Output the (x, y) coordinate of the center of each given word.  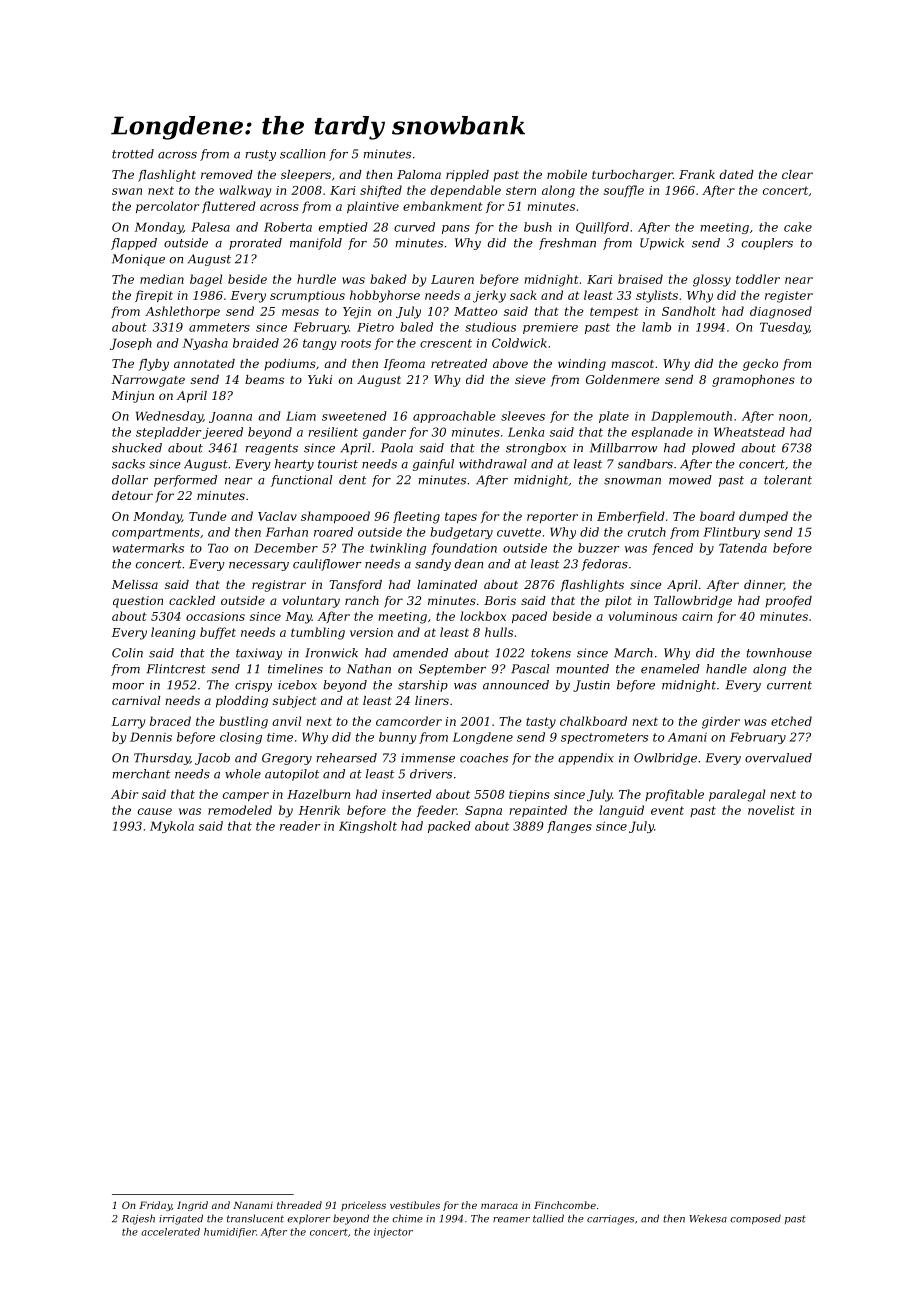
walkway (245, 191)
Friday (155, 1206)
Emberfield (631, 517)
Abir (124, 794)
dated (737, 174)
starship (423, 686)
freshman (567, 244)
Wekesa (708, 1218)
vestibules (415, 1205)
